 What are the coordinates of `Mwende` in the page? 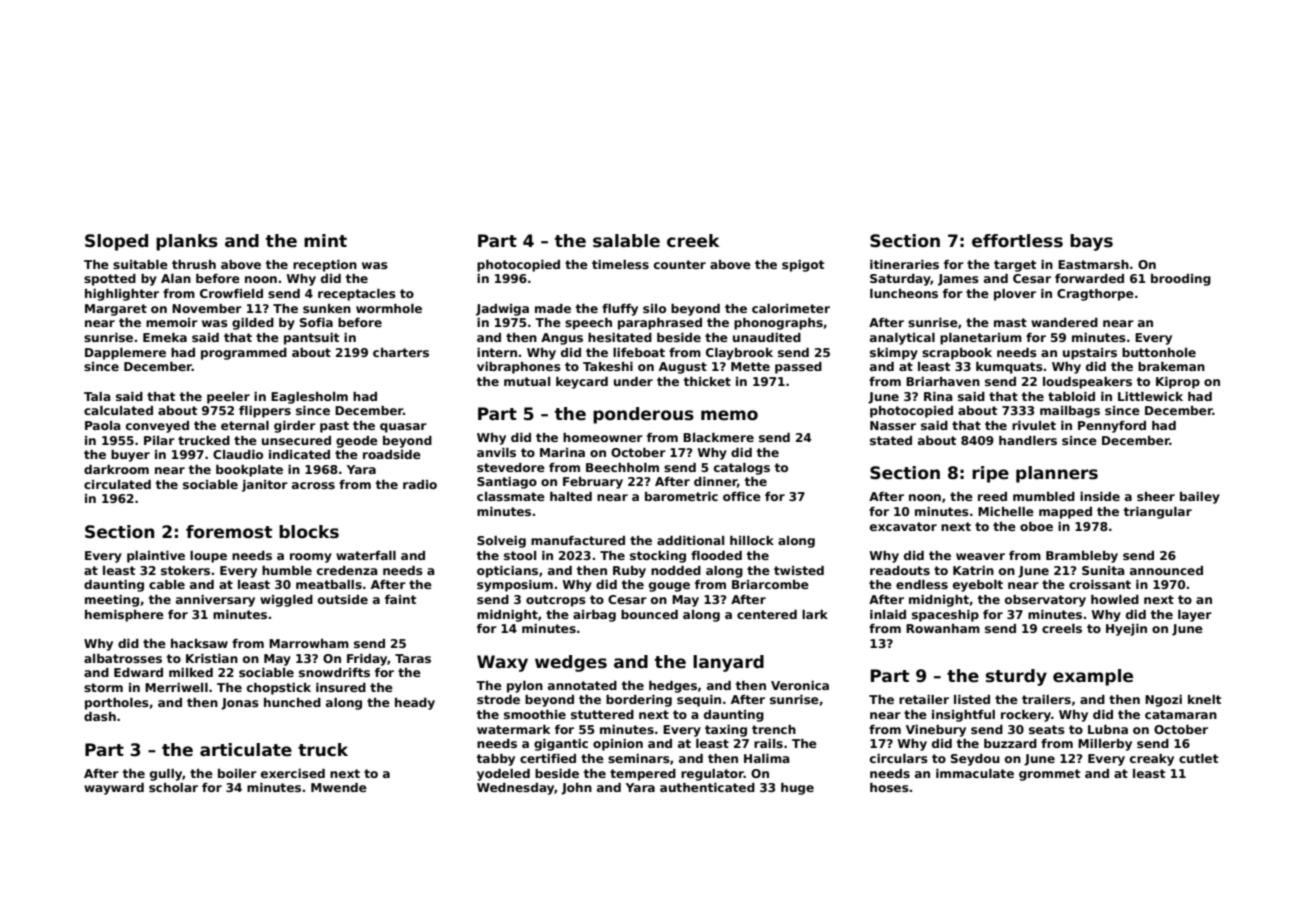 It's located at (339, 787).
